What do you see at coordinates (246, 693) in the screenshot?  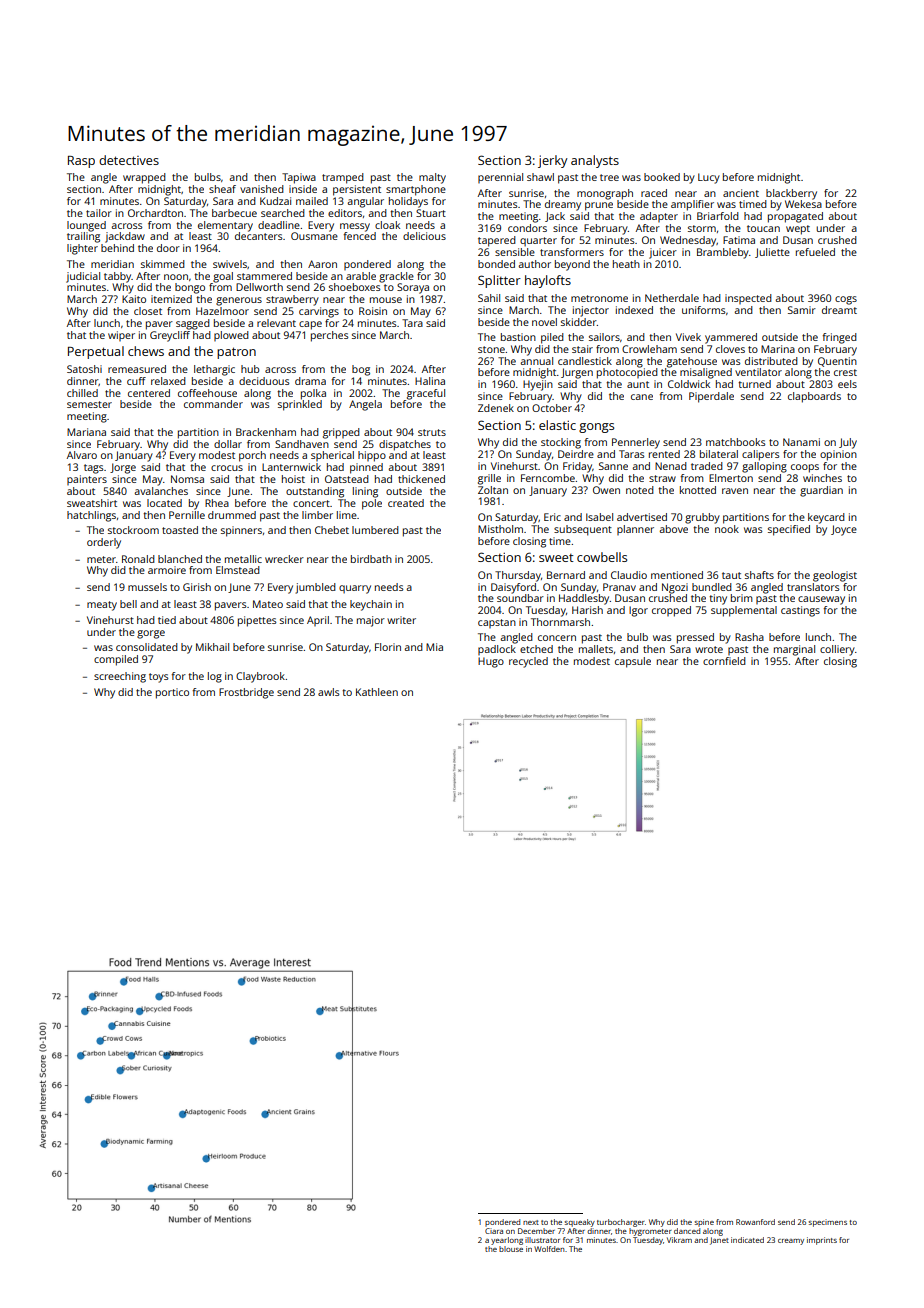 I see `Frostbridge` at bounding box center [246, 693].
